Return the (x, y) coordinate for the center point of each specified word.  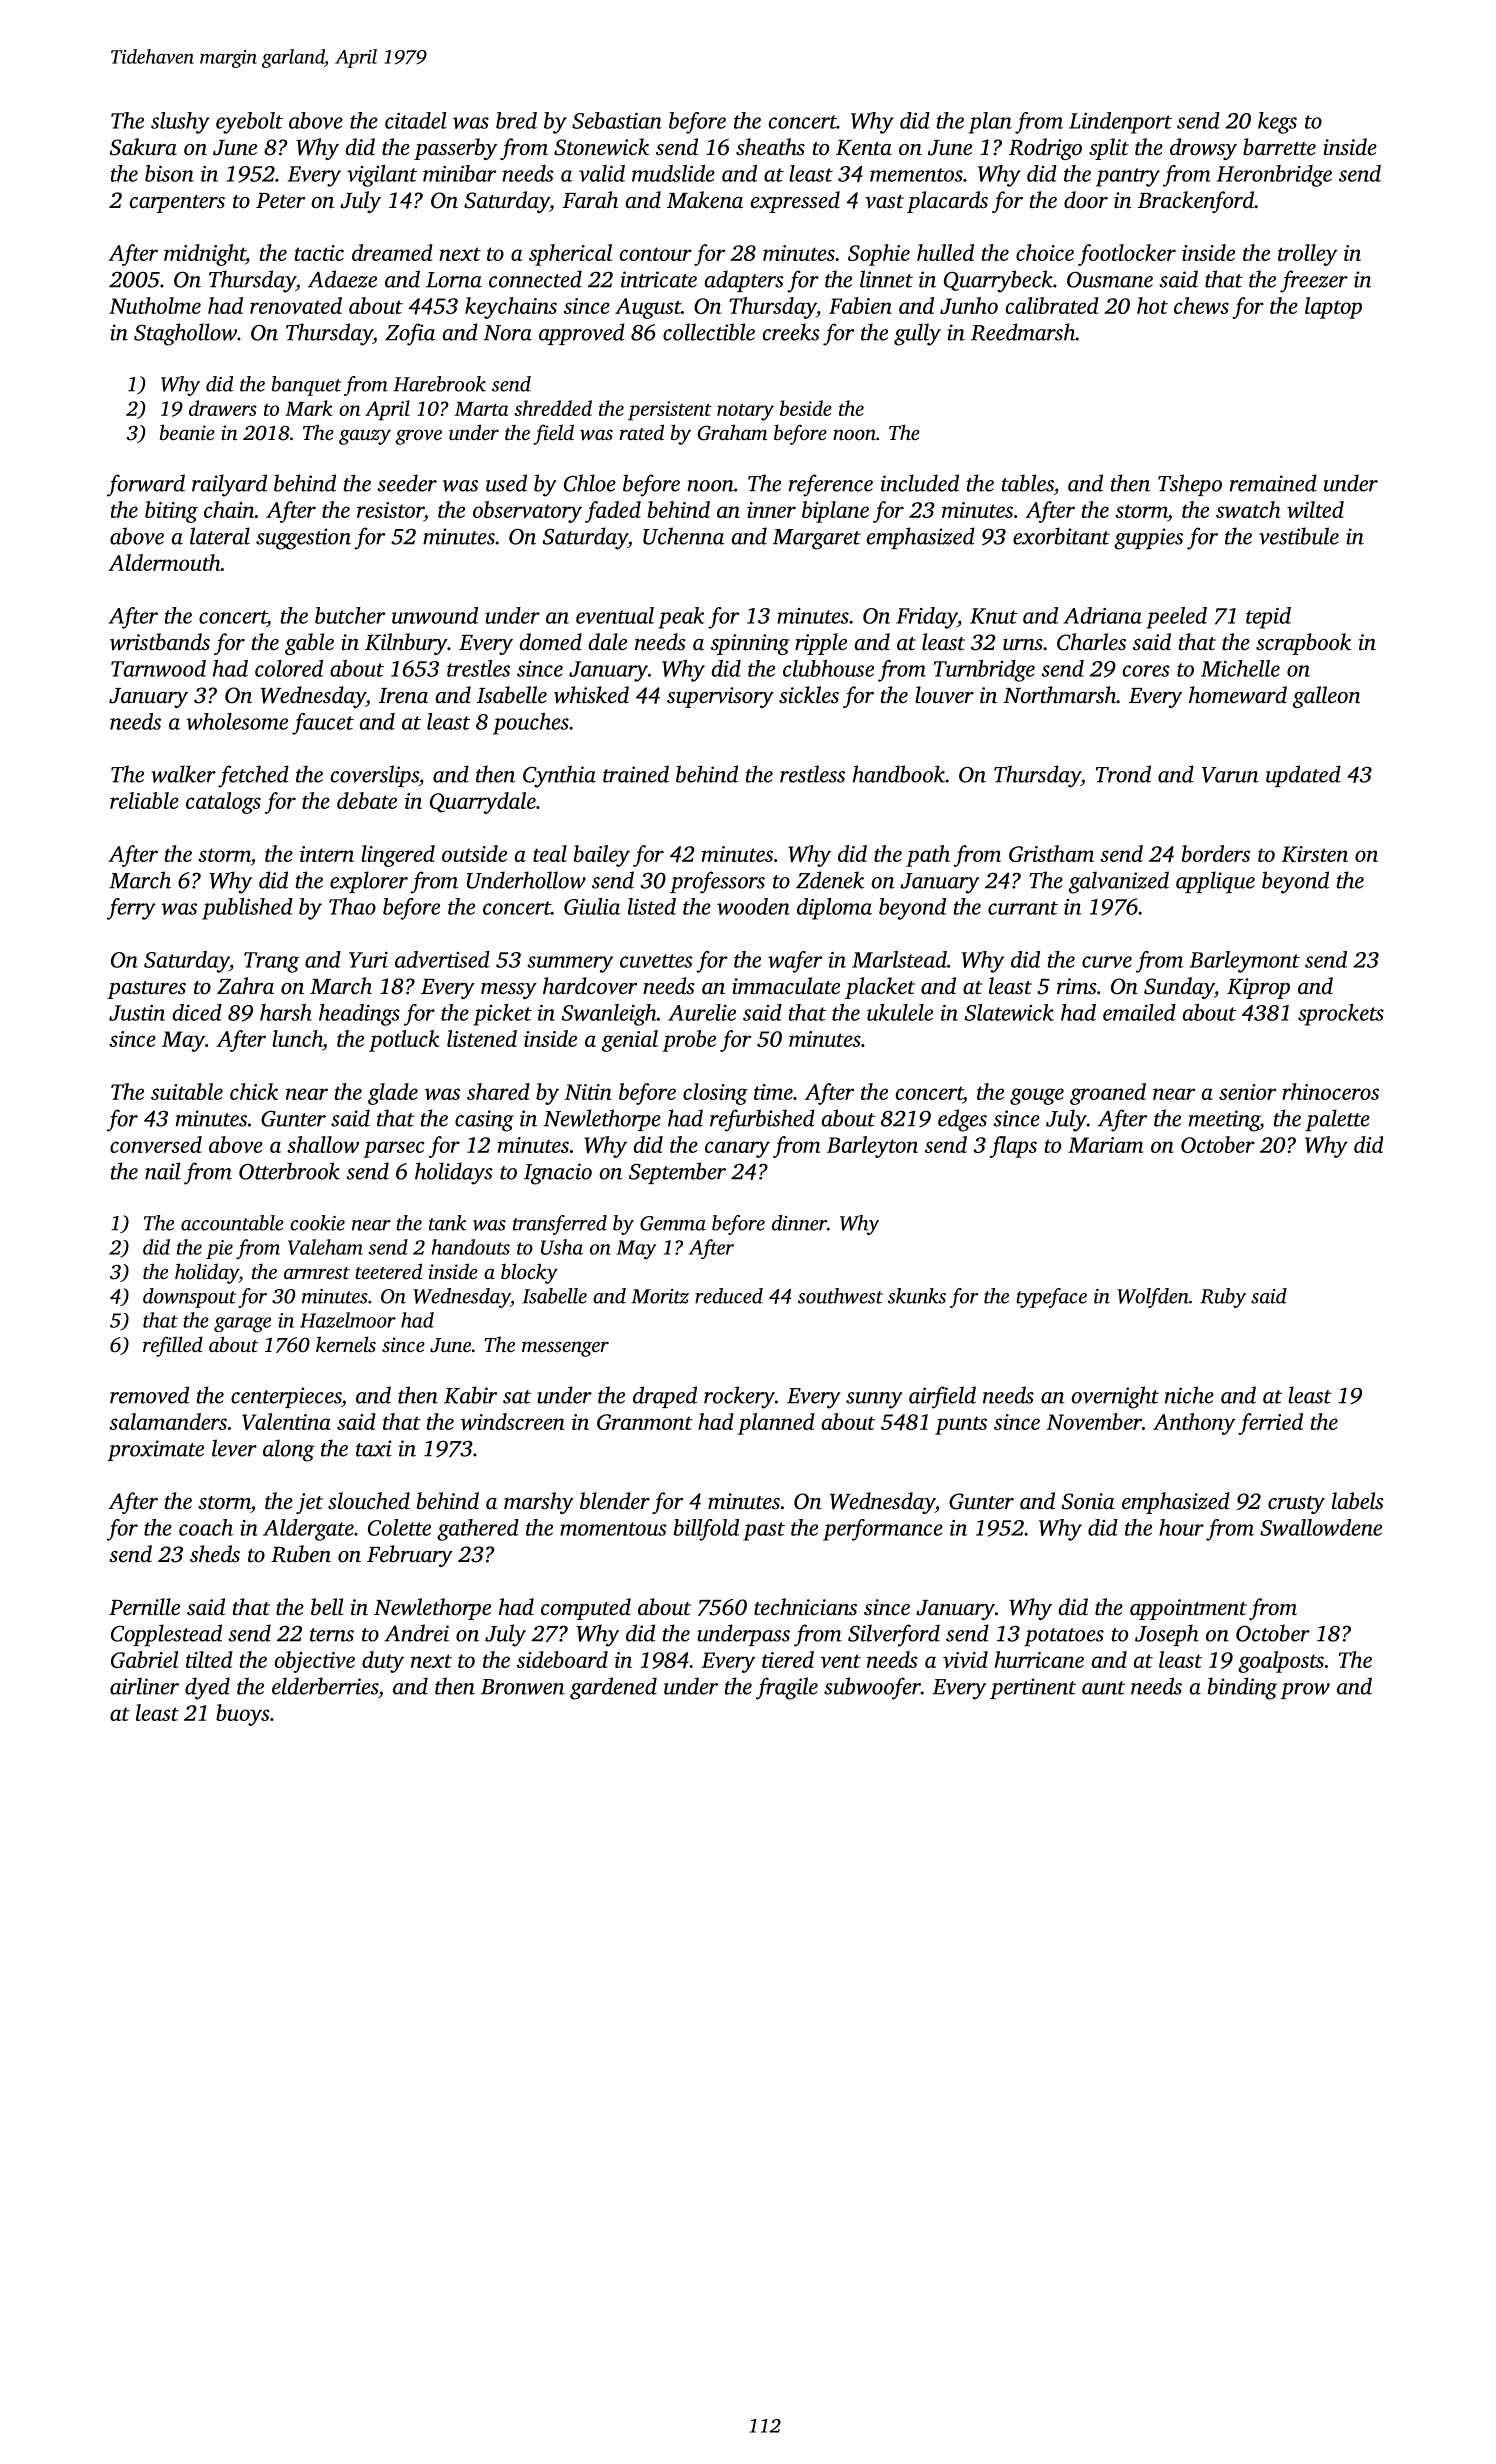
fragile (787, 1688)
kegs (1277, 123)
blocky (529, 1273)
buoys (242, 1715)
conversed (156, 1144)
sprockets (1341, 1015)
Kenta (864, 148)
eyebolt (249, 123)
